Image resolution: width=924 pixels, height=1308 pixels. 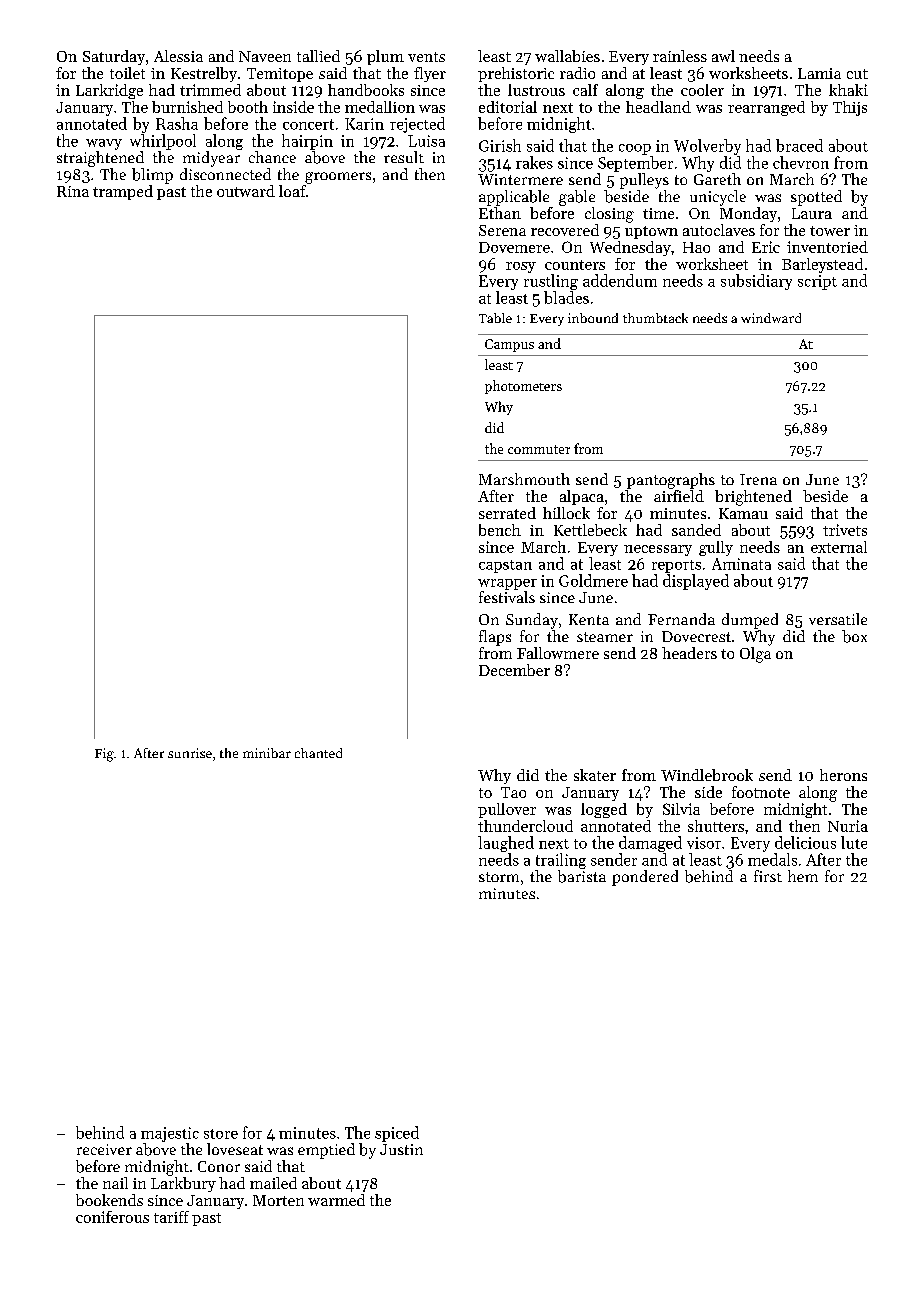 What do you see at coordinates (104, 755) in the image?
I see `Fig` at bounding box center [104, 755].
